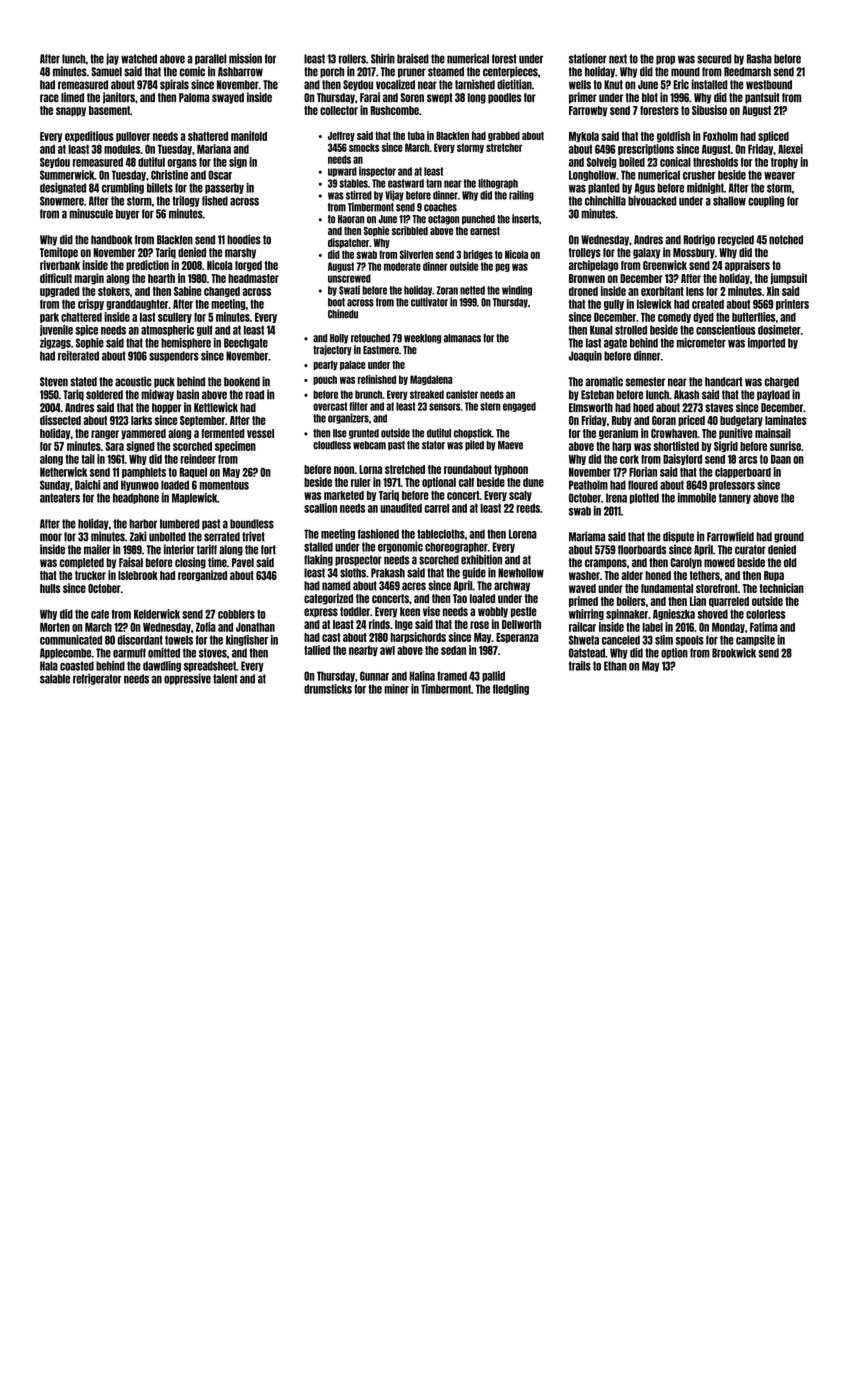  What do you see at coordinates (784, 163) in the screenshot?
I see `trophy` at bounding box center [784, 163].
